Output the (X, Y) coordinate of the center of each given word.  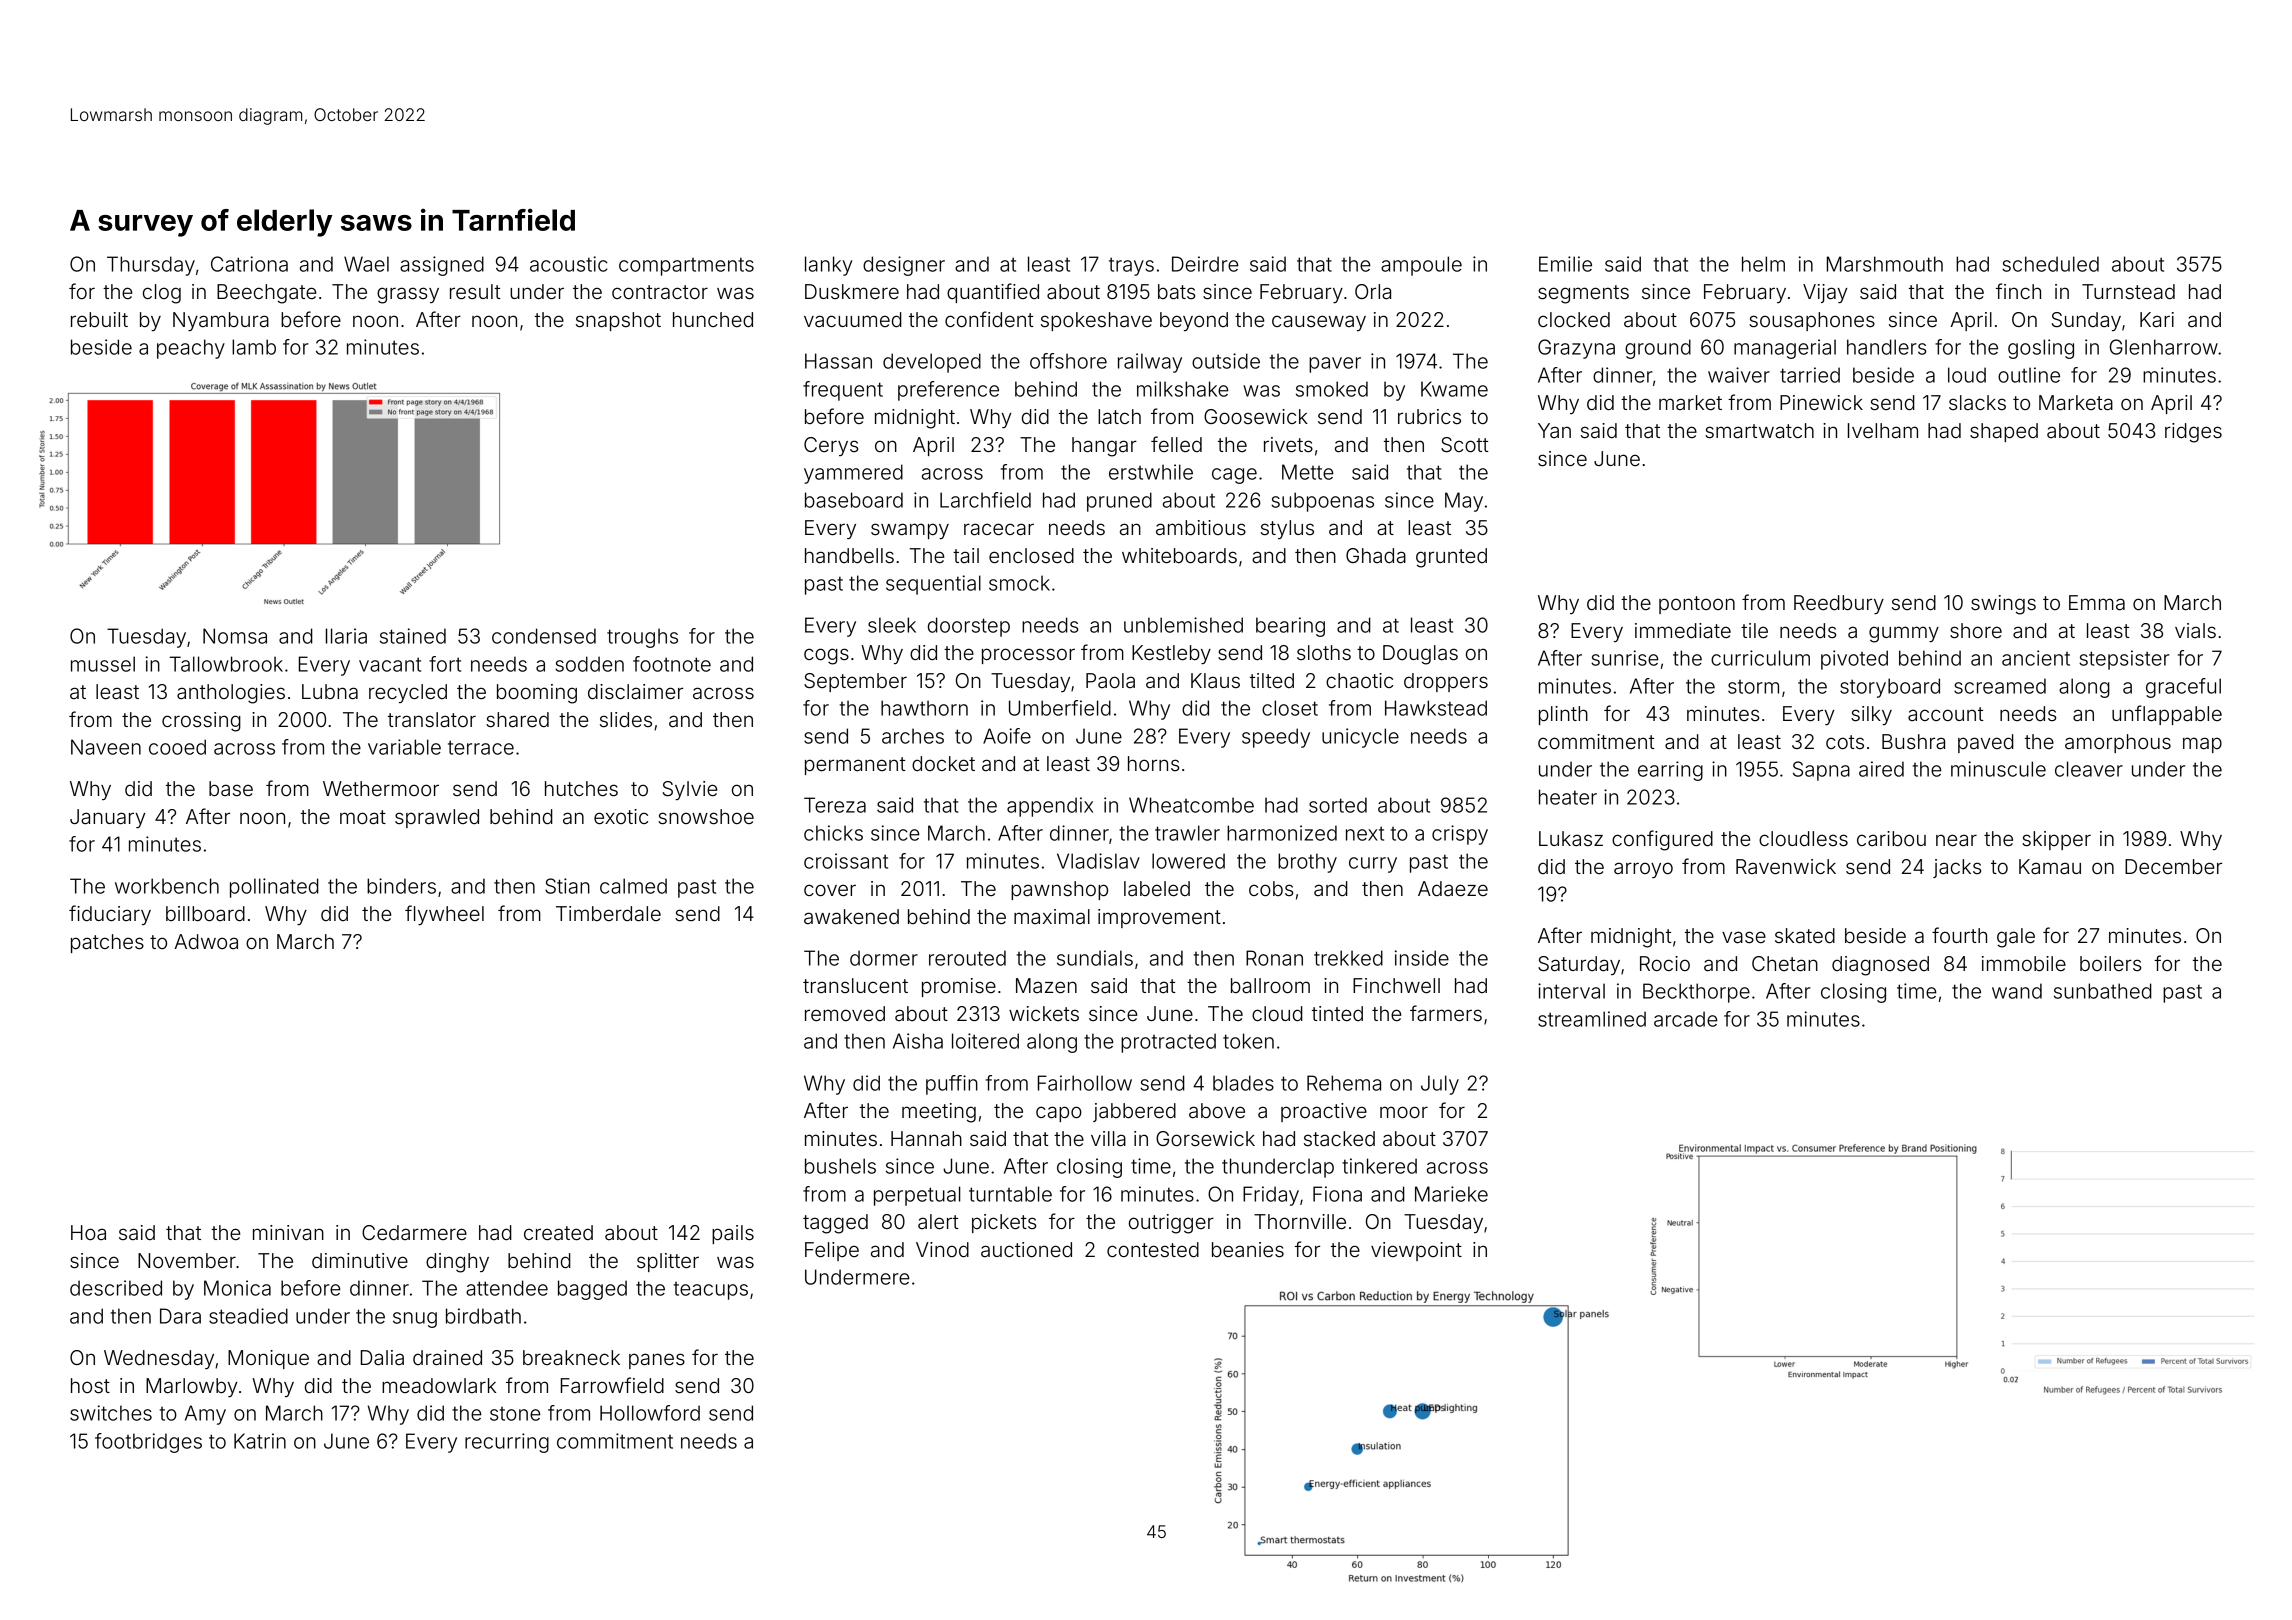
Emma (2097, 603)
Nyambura (221, 321)
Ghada (1376, 556)
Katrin (260, 1441)
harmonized (1282, 833)
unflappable (2167, 715)
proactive (1324, 1112)
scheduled (2050, 264)
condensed (544, 636)
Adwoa (206, 941)
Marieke (1451, 1194)
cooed (177, 747)
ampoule (1421, 266)
